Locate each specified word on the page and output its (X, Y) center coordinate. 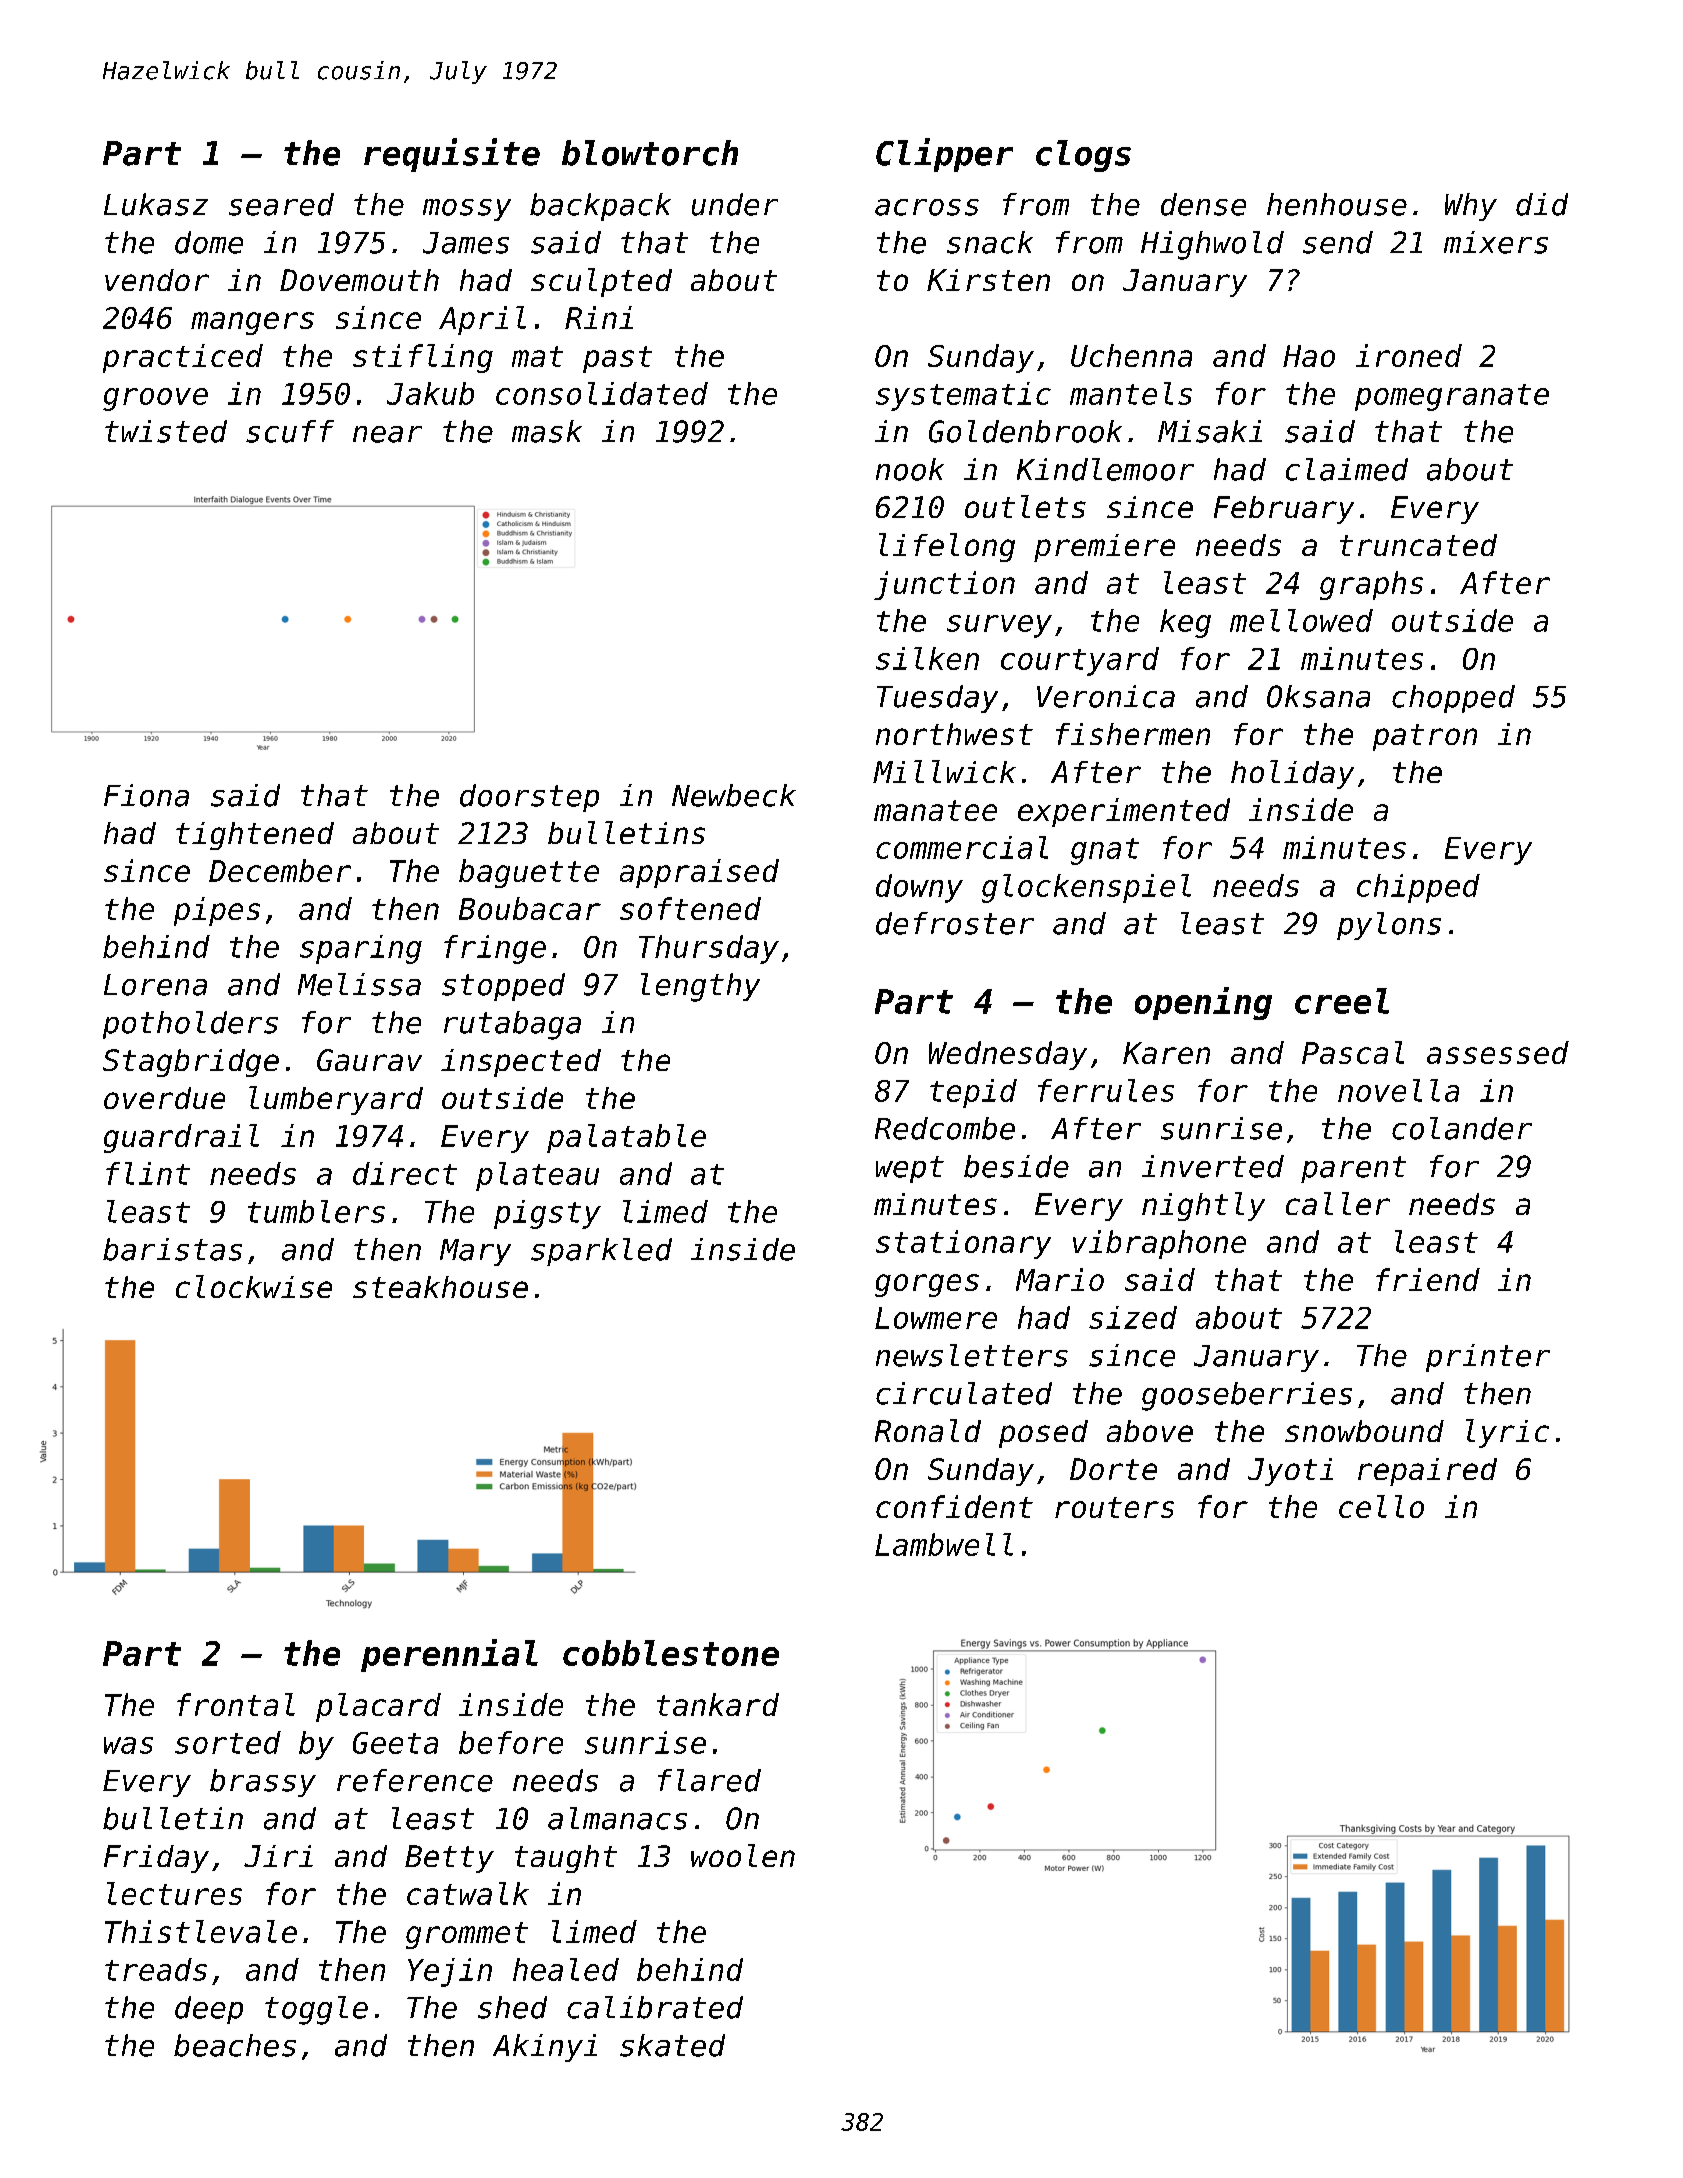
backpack (600, 207)
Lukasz (156, 204)
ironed (1409, 355)
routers (1114, 1507)
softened (690, 908)
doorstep (529, 798)
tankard (718, 1704)
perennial (449, 1655)
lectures (174, 1893)
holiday (1292, 774)
